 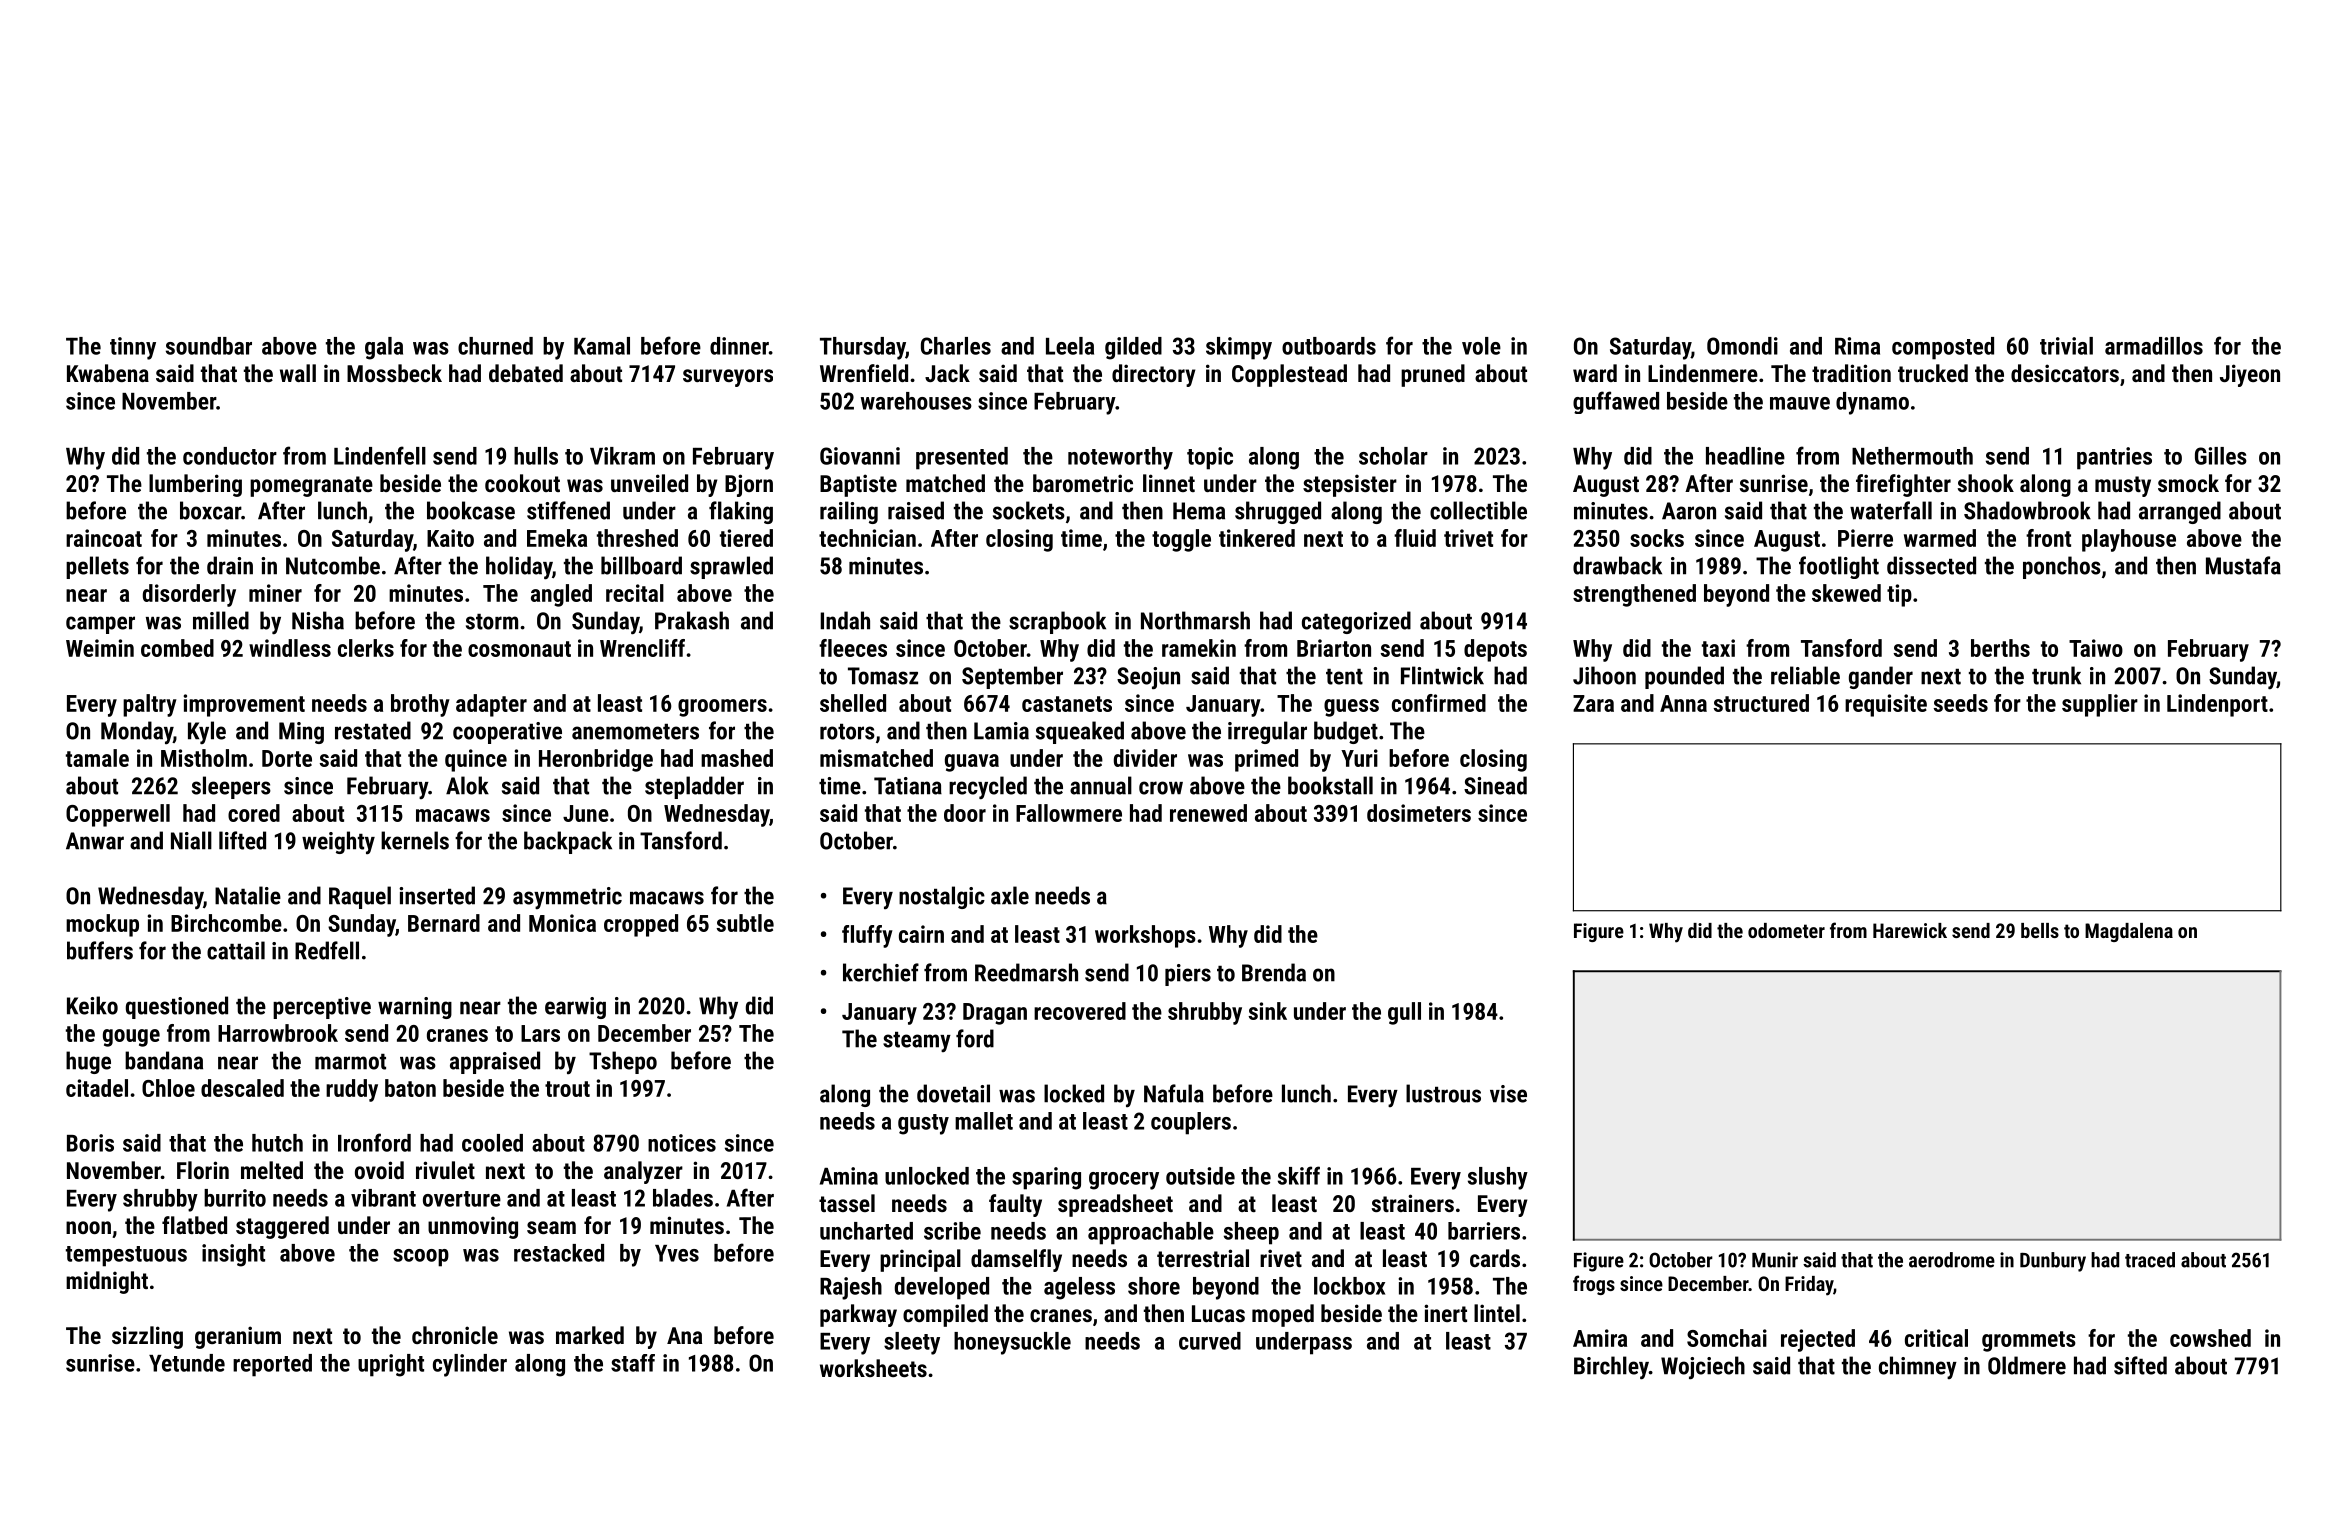 What do you see at coordinates (1508, 1094) in the document?
I see `vise` at bounding box center [1508, 1094].
